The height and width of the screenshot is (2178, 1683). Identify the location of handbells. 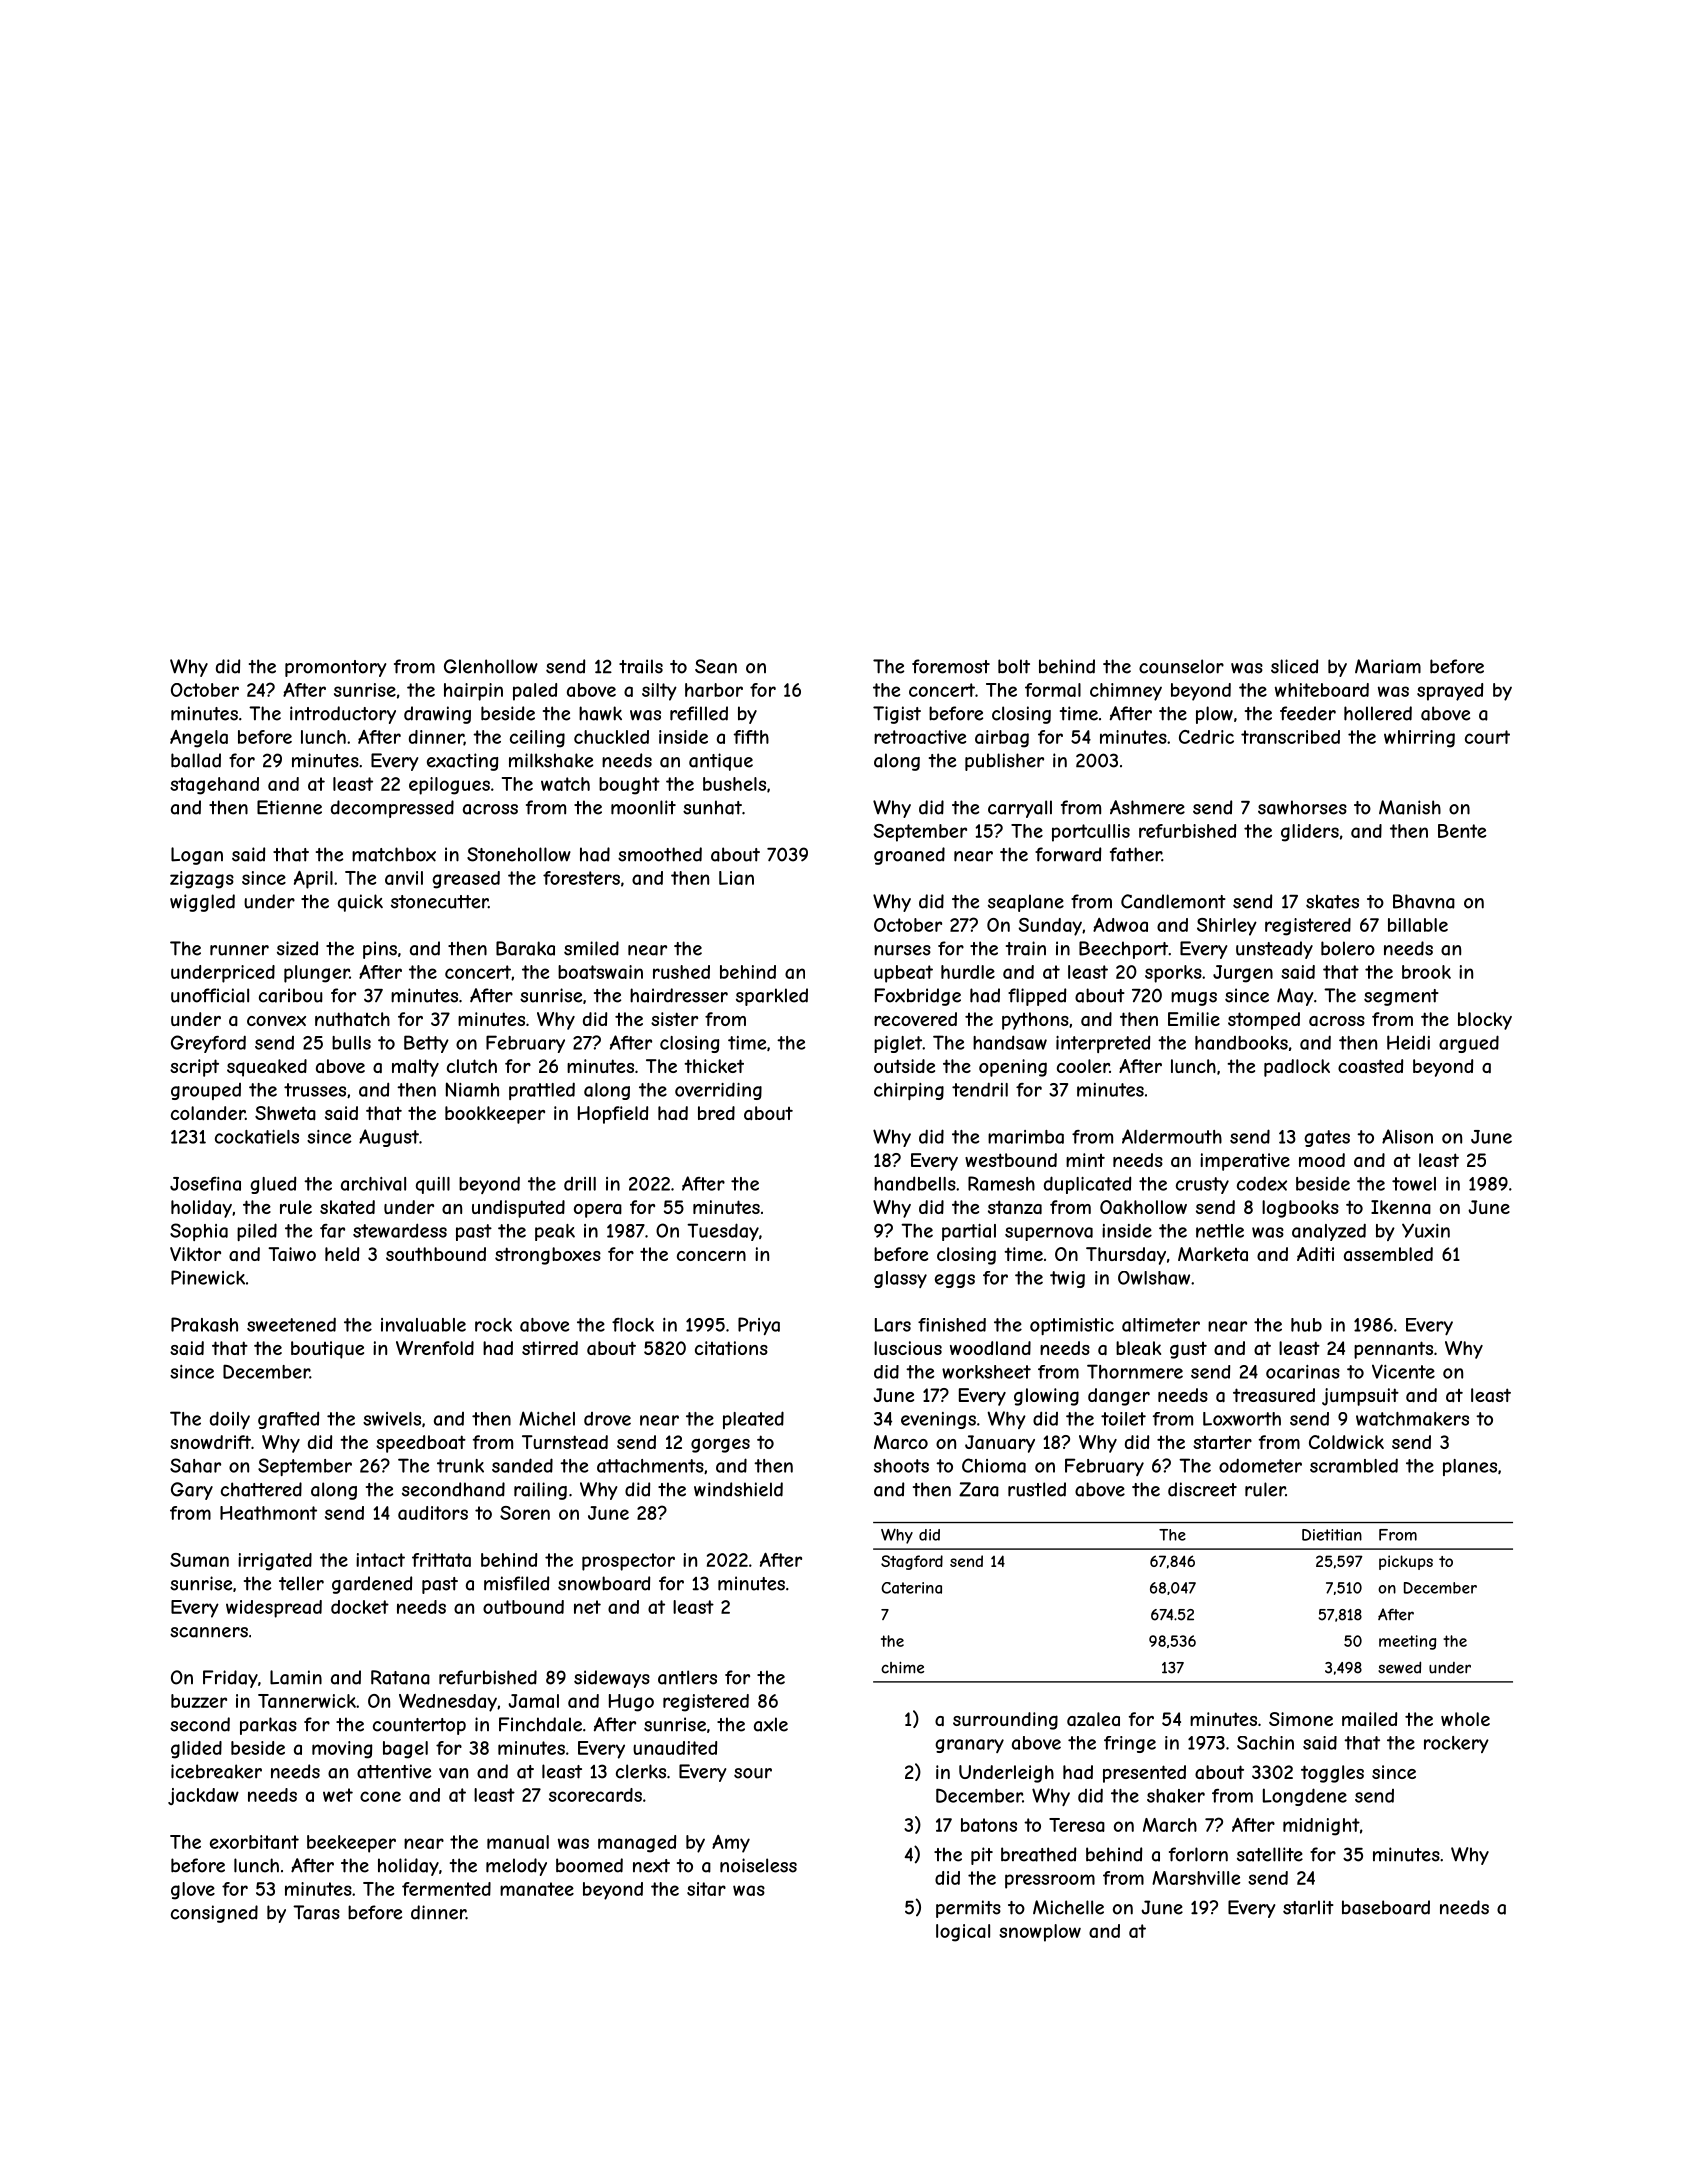
(915, 1183).
